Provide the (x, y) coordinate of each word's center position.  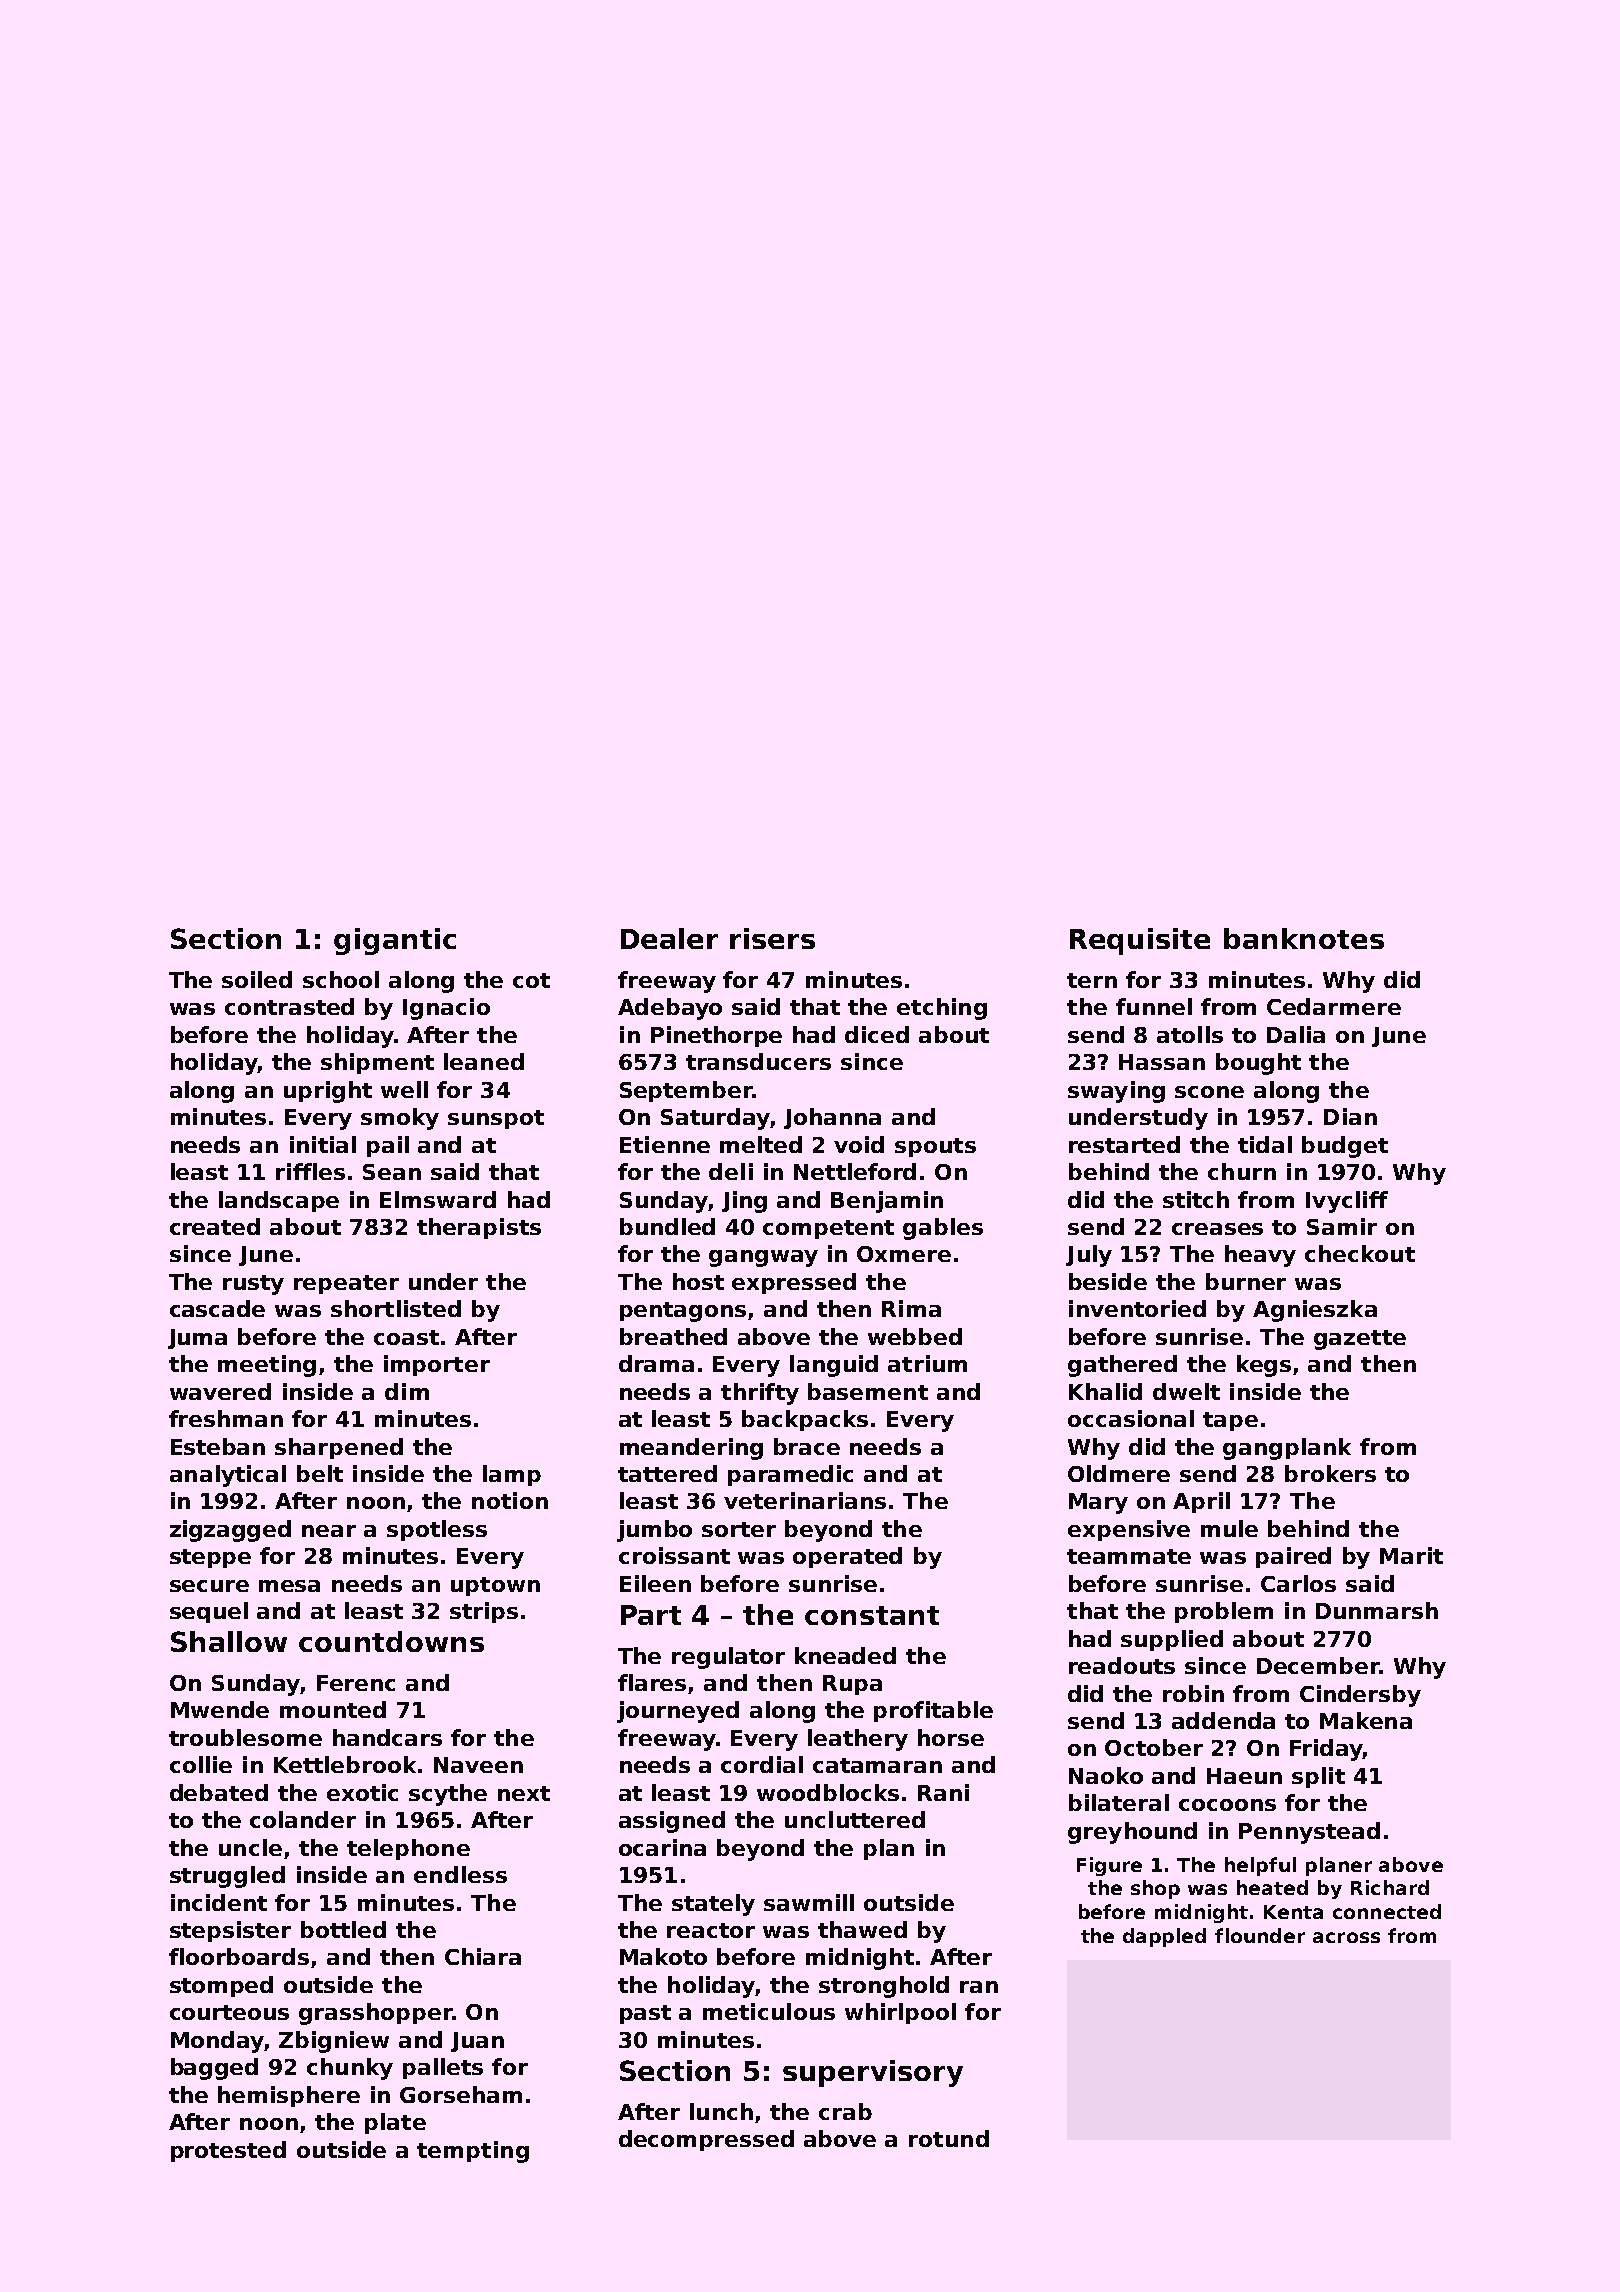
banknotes (1304, 938)
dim (407, 1391)
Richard (1390, 1887)
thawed (862, 1929)
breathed (673, 1336)
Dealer (669, 938)
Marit (1411, 1555)
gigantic (395, 941)
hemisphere (289, 2096)
